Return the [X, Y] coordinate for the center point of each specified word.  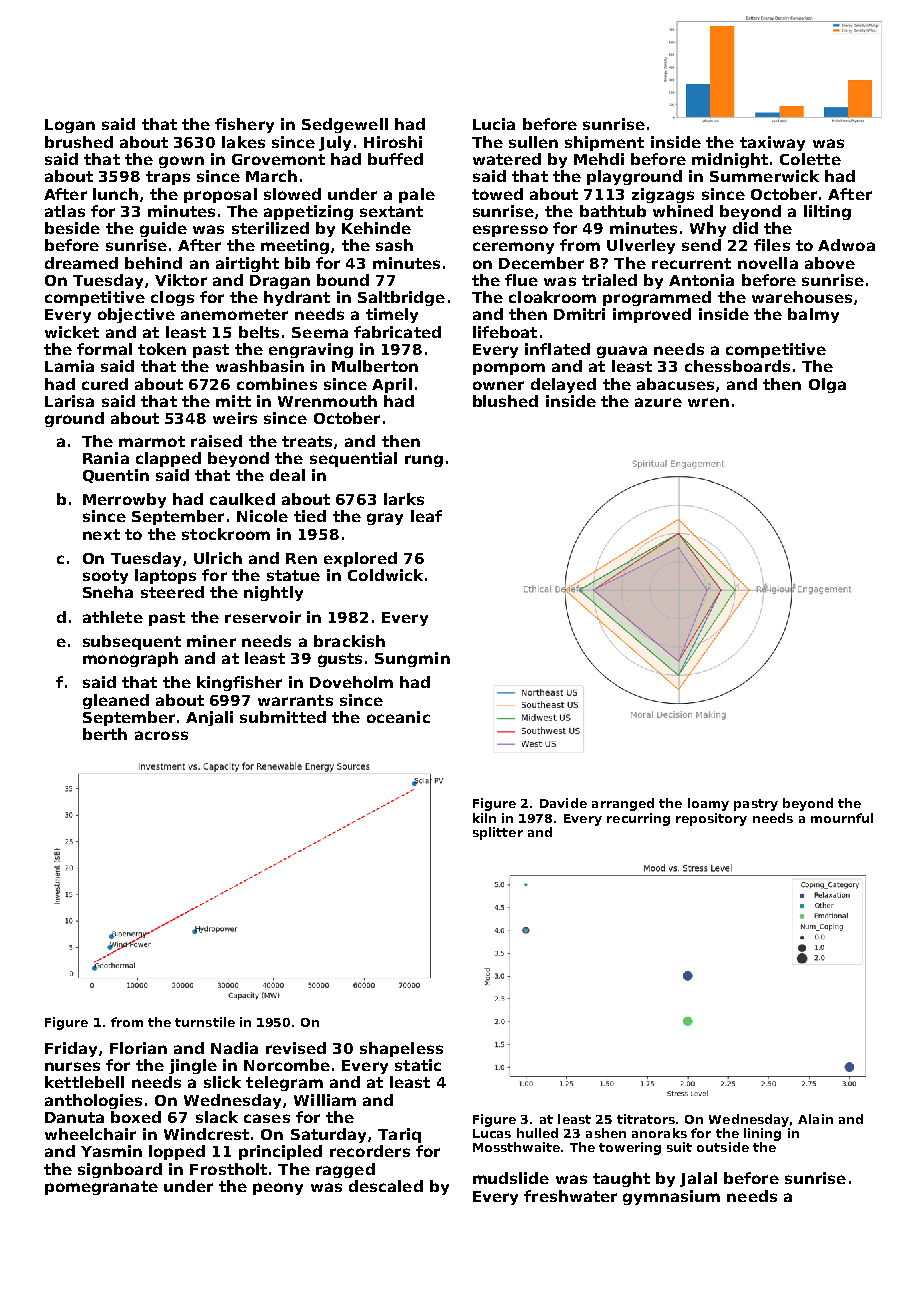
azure [658, 402]
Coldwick [385, 575]
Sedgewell [345, 125]
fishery [244, 125]
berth [105, 734]
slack [217, 1117]
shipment [604, 143]
